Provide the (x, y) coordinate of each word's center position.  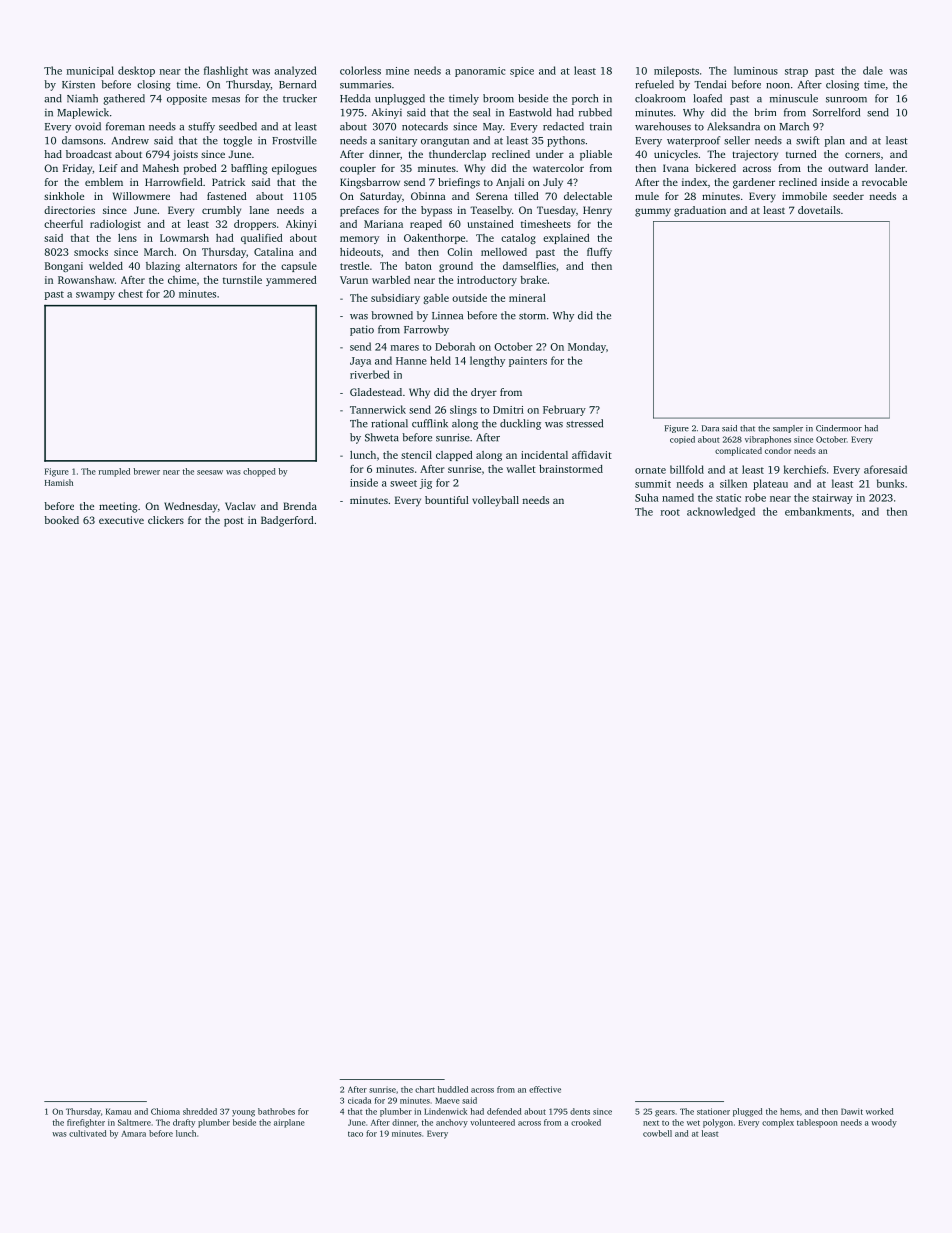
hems (790, 1111)
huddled (453, 1089)
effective (545, 1089)
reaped (426, 225)
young (243, 1113)
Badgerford (287, 521)
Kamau (118, 1111)
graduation (700, 211)
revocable (884, 182)
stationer (713, 1111)
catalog (518, 239)
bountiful (447, 500)
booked (61, 520)
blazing (163, 267)
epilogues (294, 169)
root (670, 512)
